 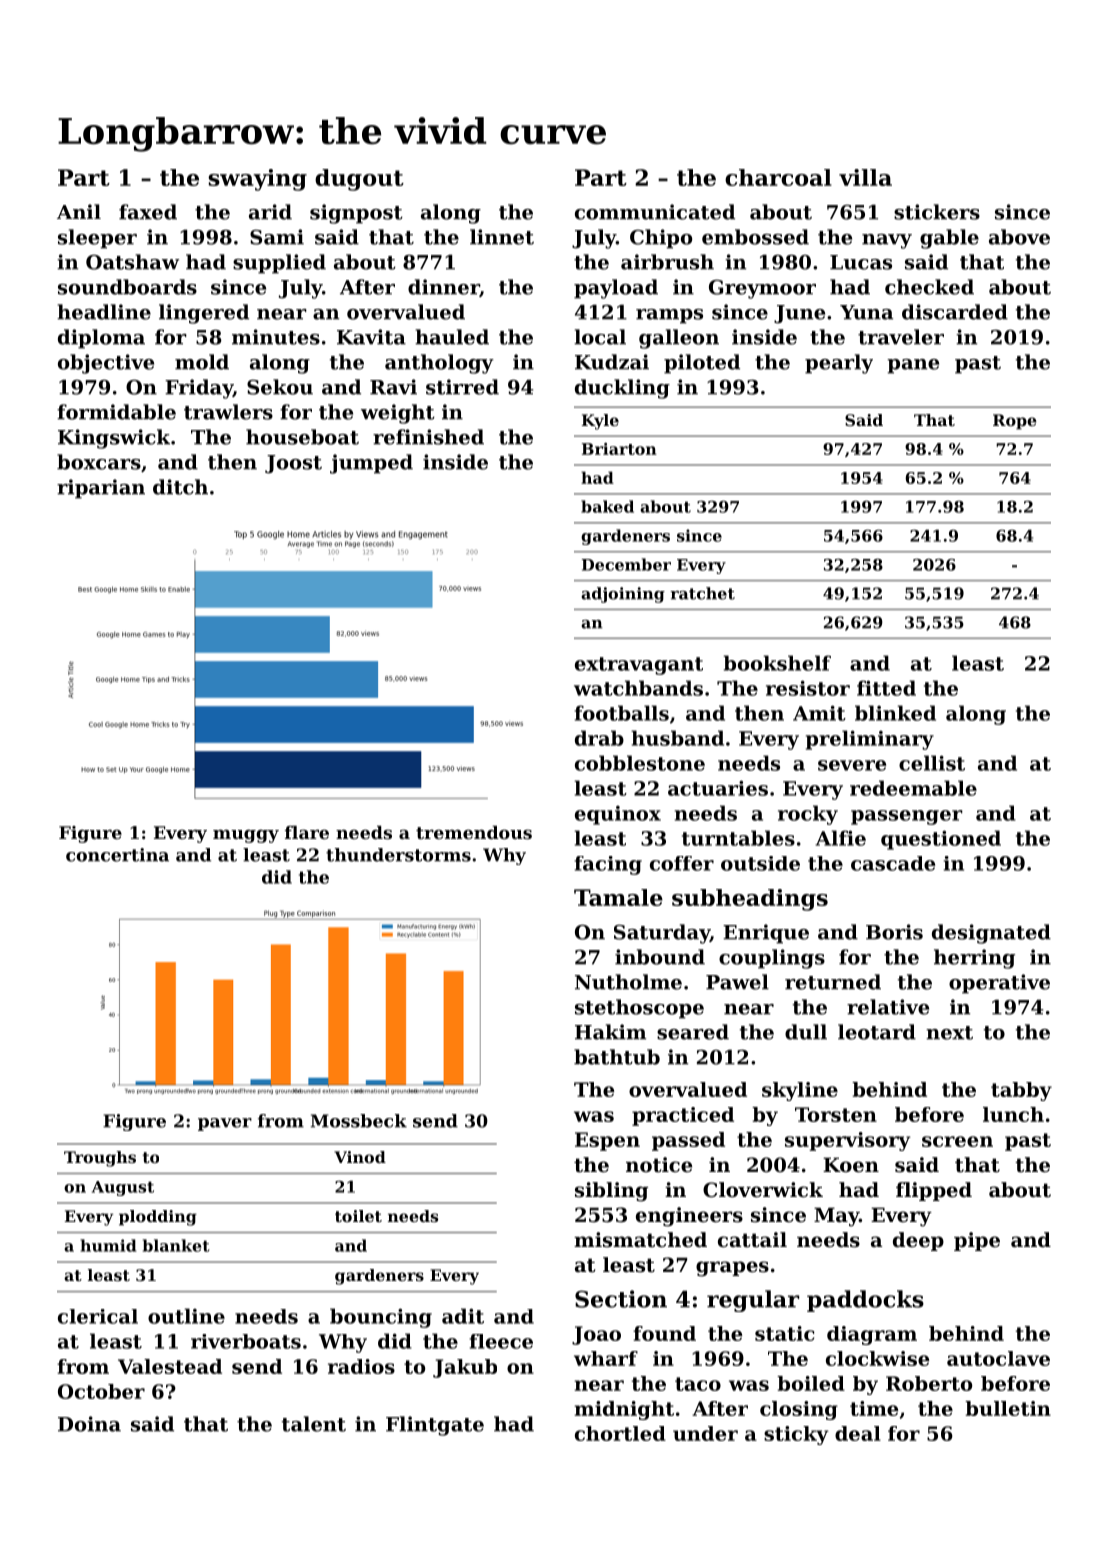 What do you see at coordinates (474, 832) in the page?
I see `tremendous` at bounding box center [474, 832].
